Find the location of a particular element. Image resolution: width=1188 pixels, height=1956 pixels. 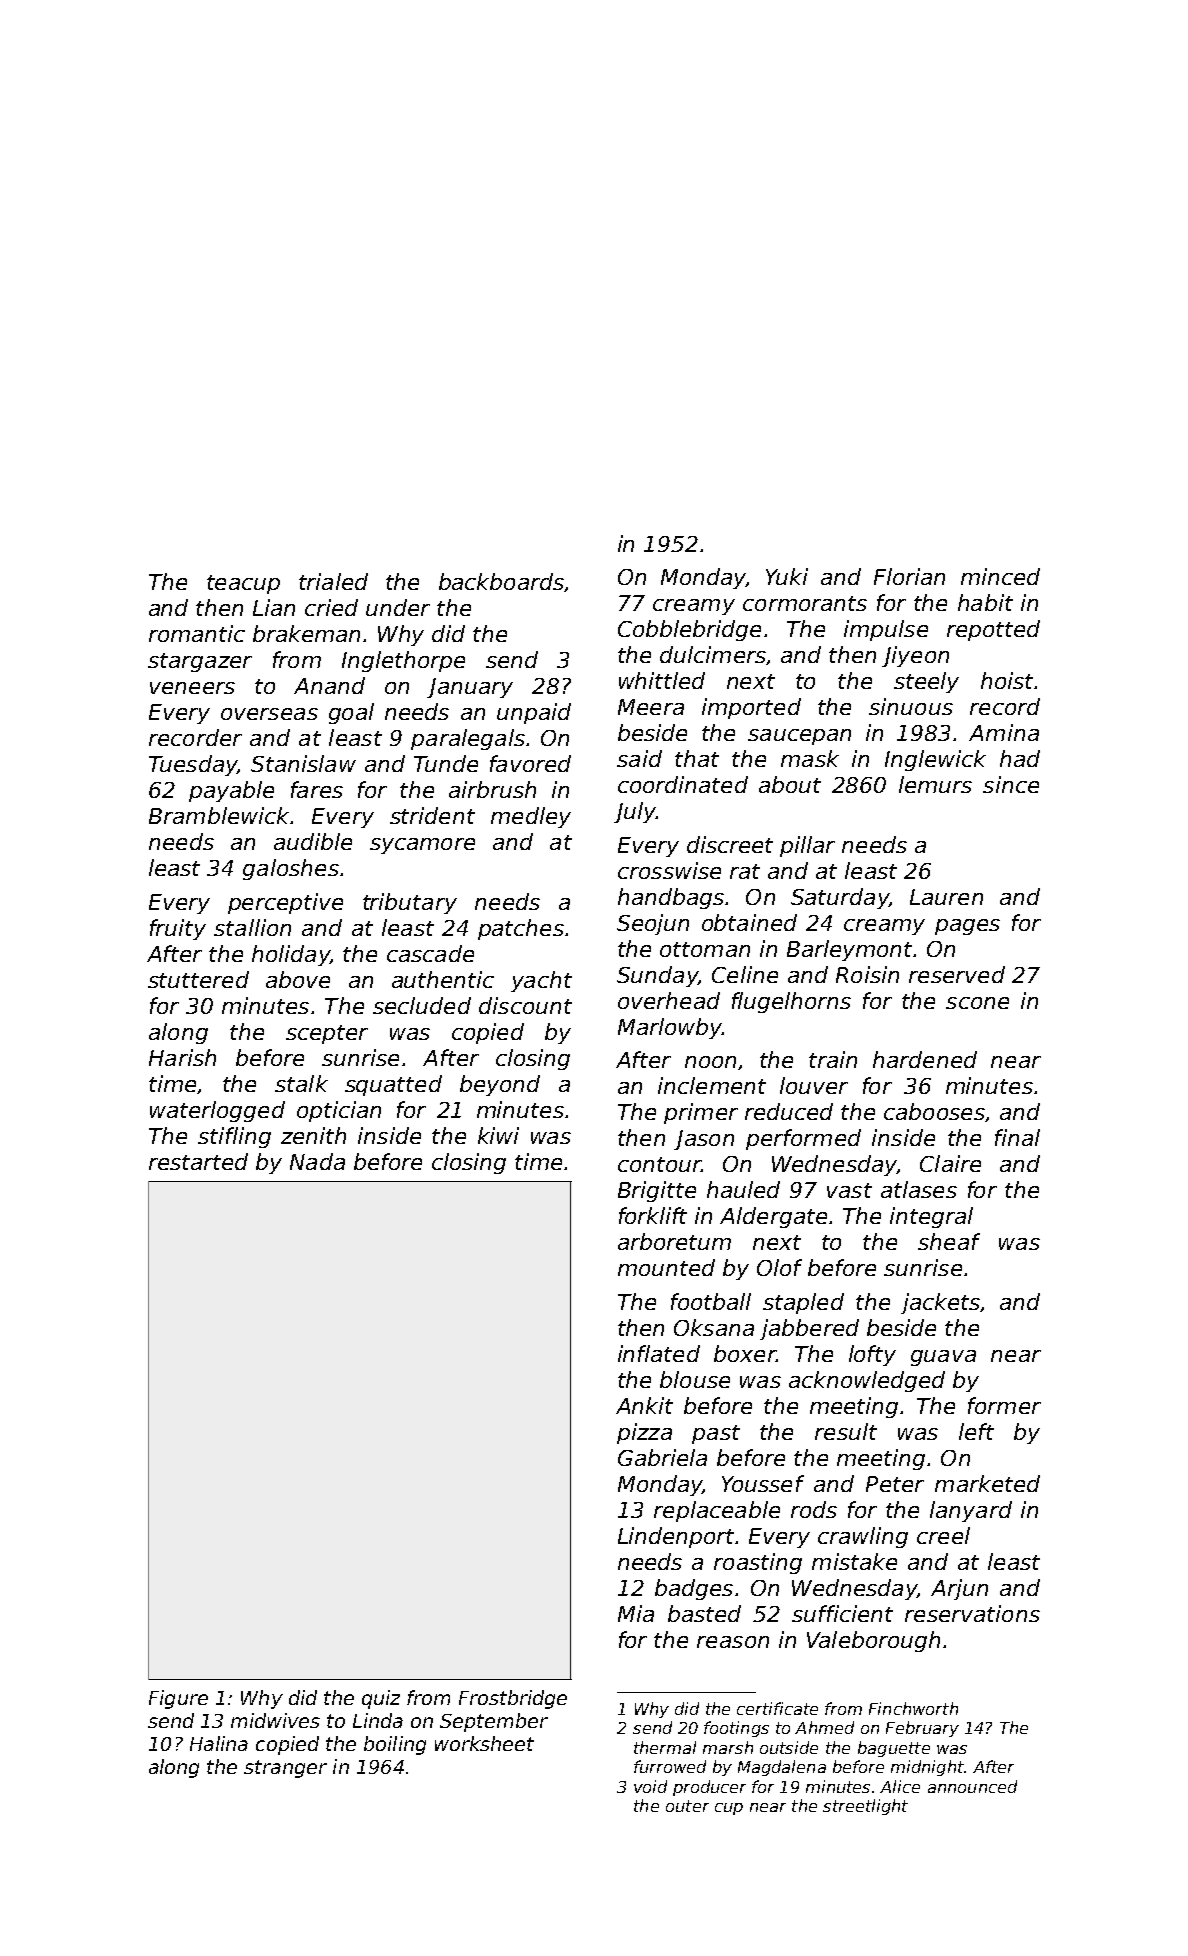

forklift is located at coordinates (653, 1215).
